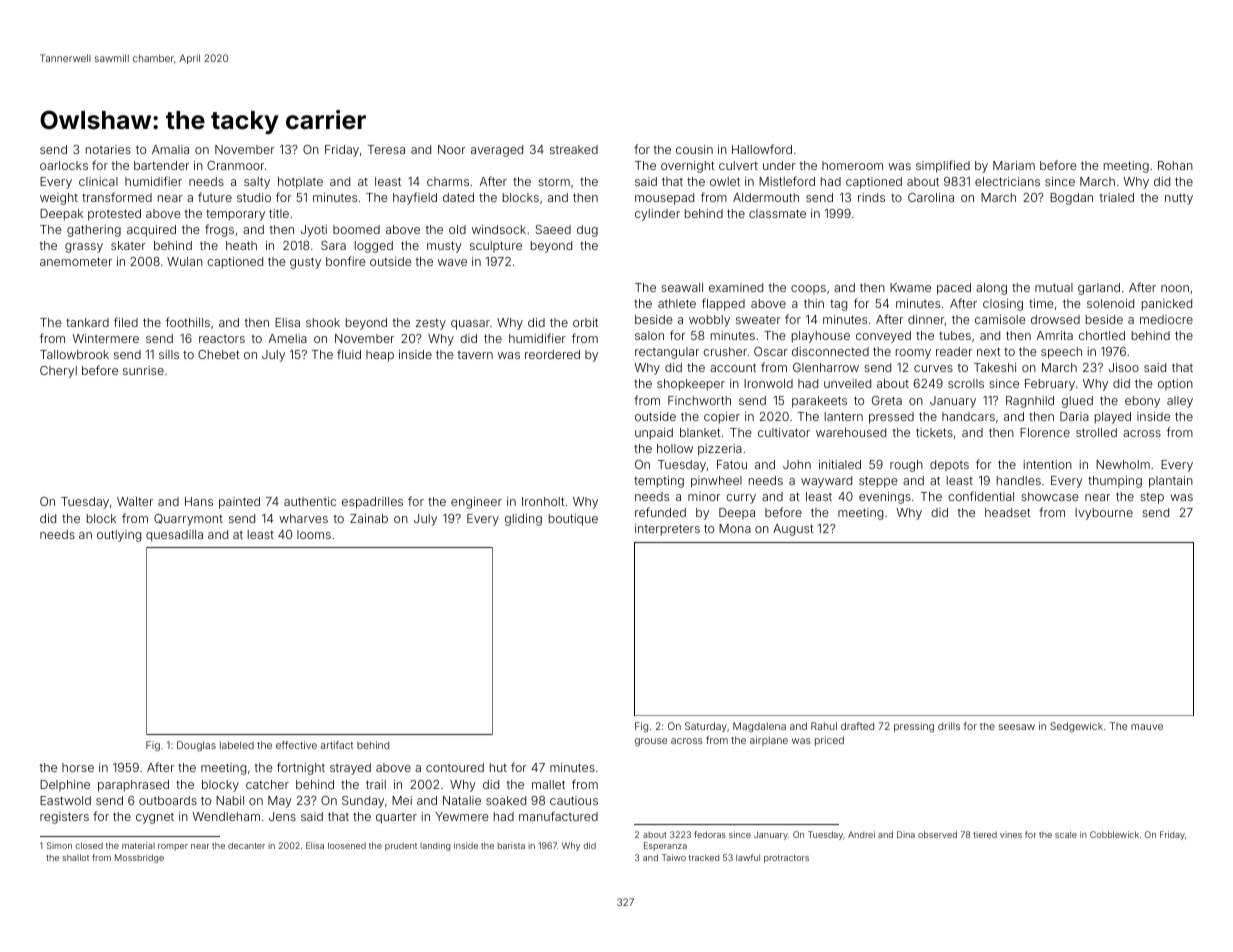  I want to click on drills, so click(949, 726).
